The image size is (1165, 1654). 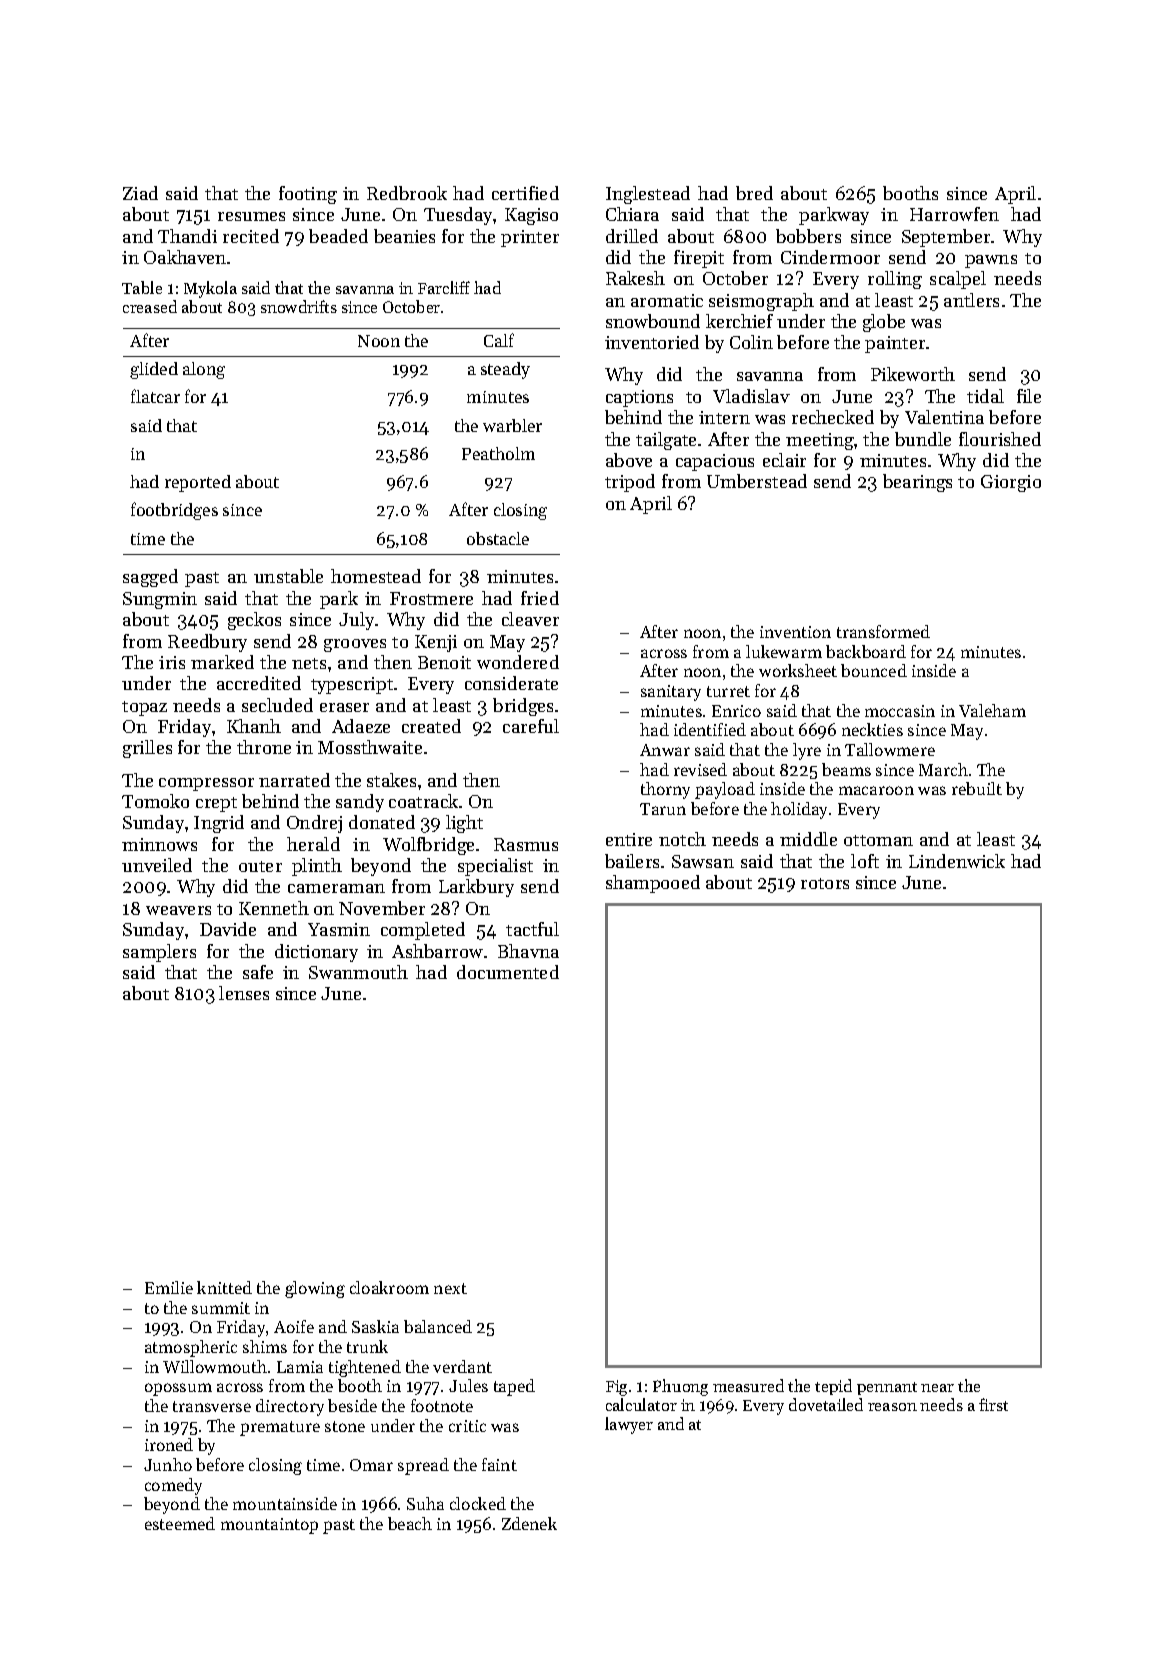 What do you see at coordinates (825, 883) in the document?
I see `rotors` at bounding box center [825, 883].
